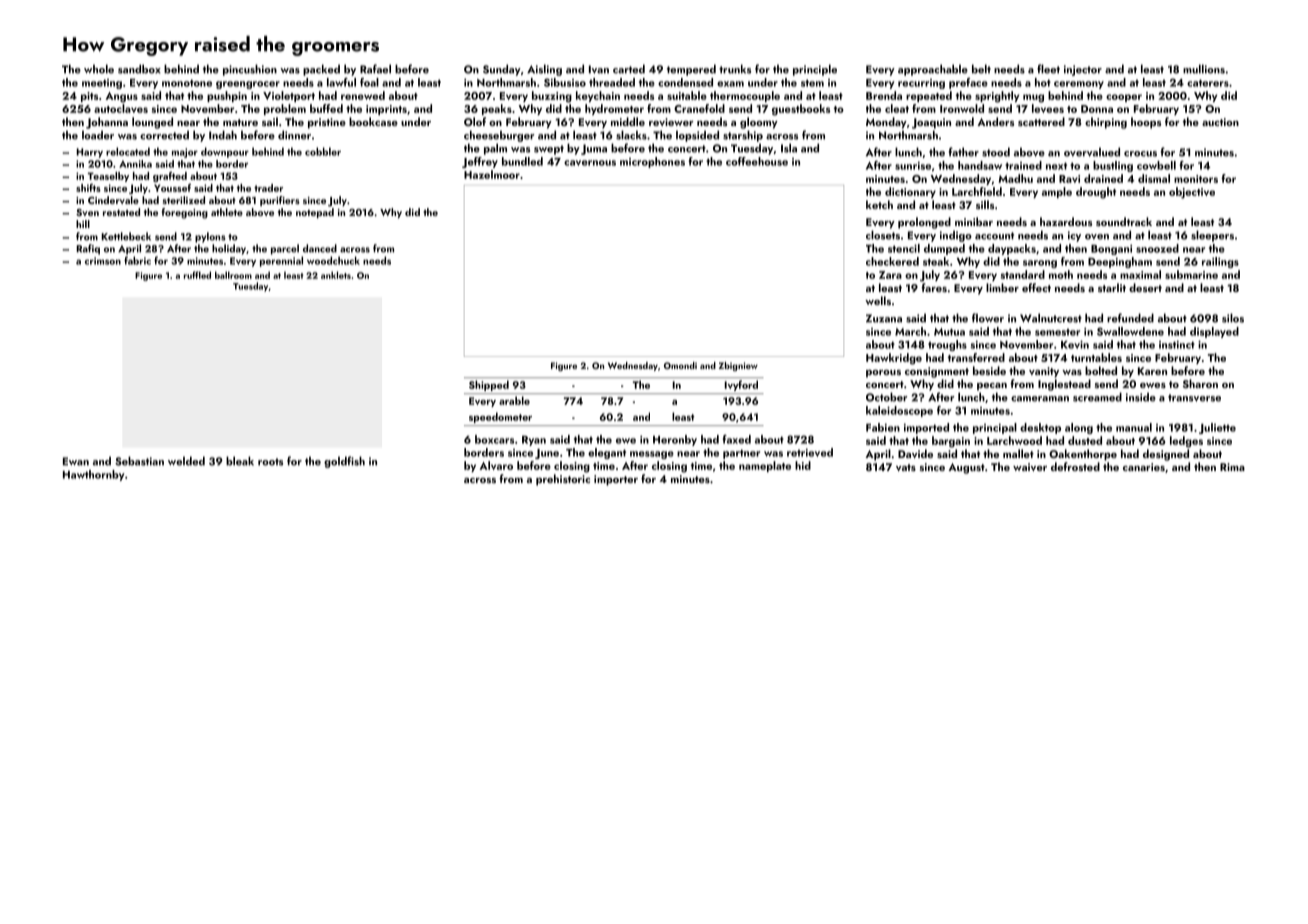  What do you see at coordinates (934, 287) in the screenshot?
I see `fares` at bounding box center [934, 287].
